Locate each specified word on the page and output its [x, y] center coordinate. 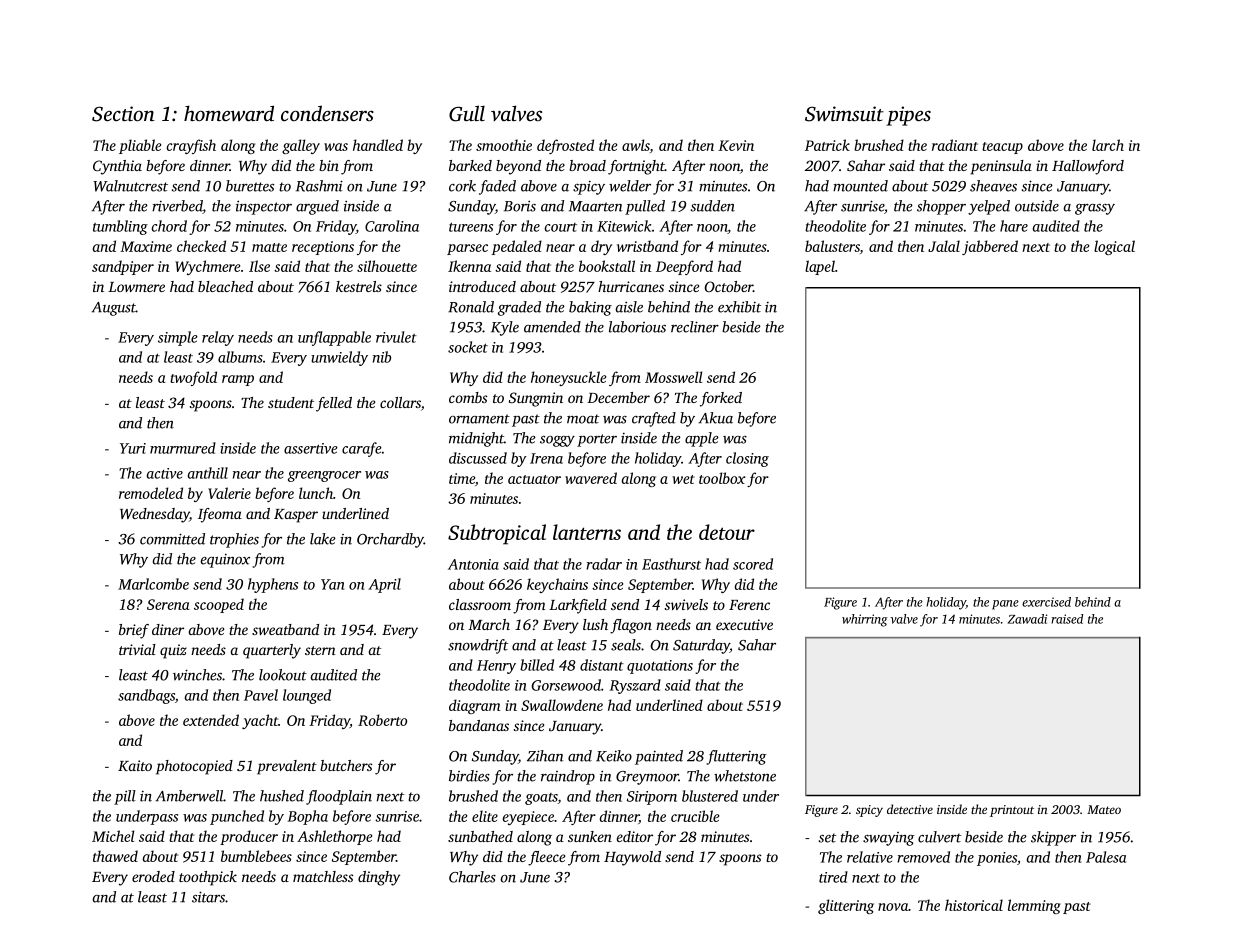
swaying [889, 839]
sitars [208, 897]
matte [269, 247]
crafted [654, 419]
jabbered [990, 247]
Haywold [632, 858]
